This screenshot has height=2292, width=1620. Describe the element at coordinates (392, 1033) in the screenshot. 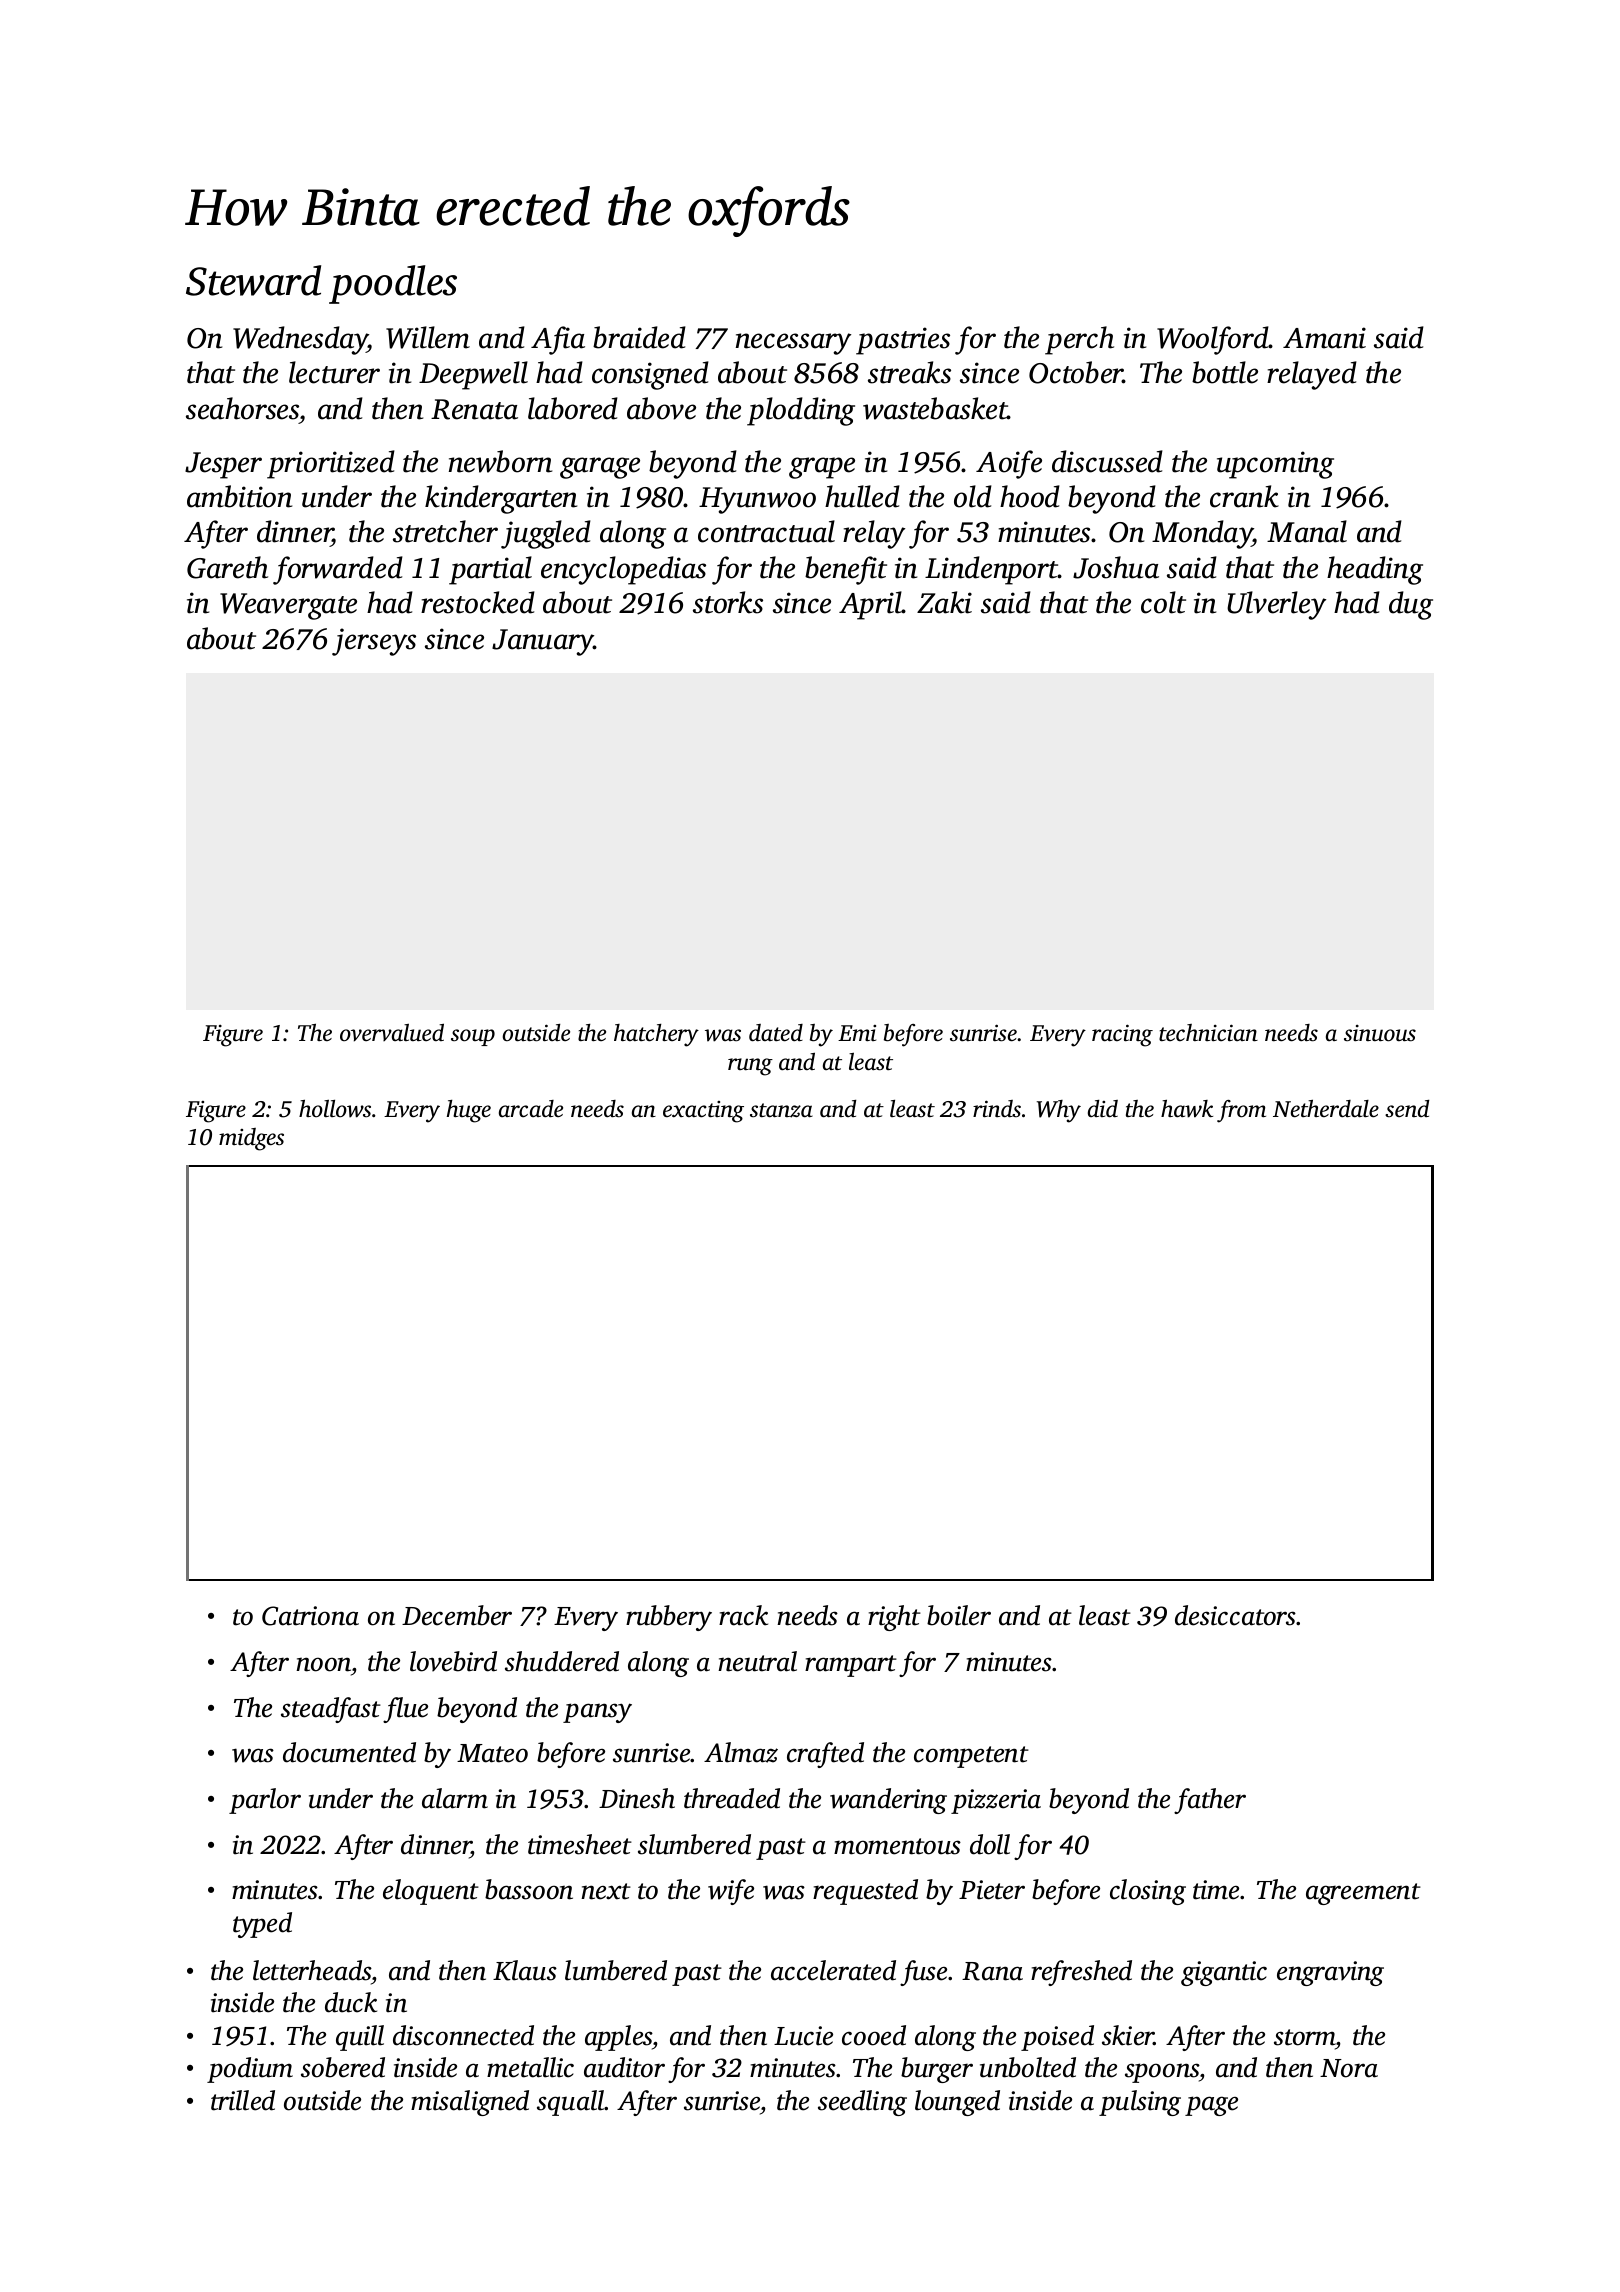

I see `overvalued` at that location.
